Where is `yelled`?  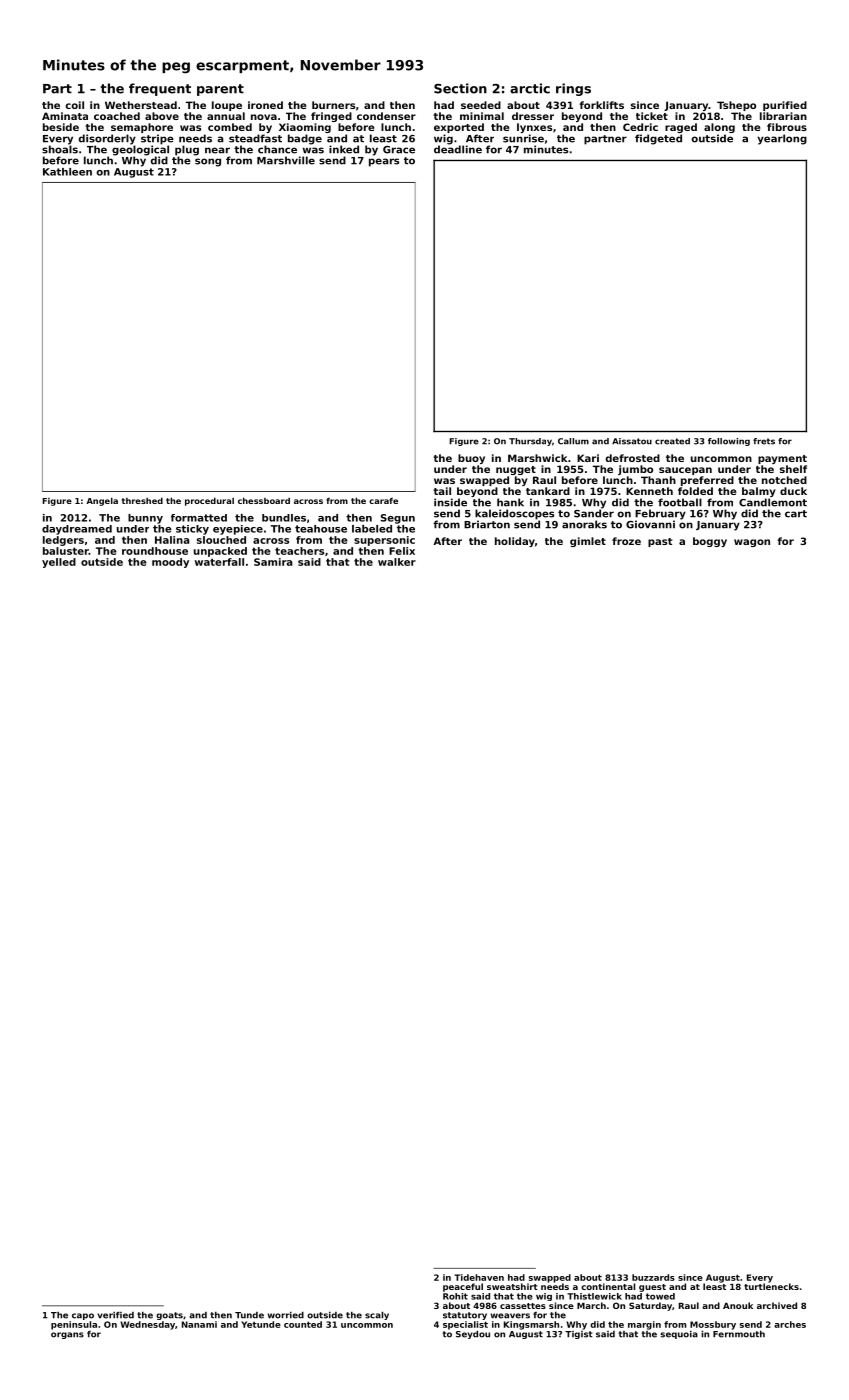
yelled is located at coordinates (59, 563).
